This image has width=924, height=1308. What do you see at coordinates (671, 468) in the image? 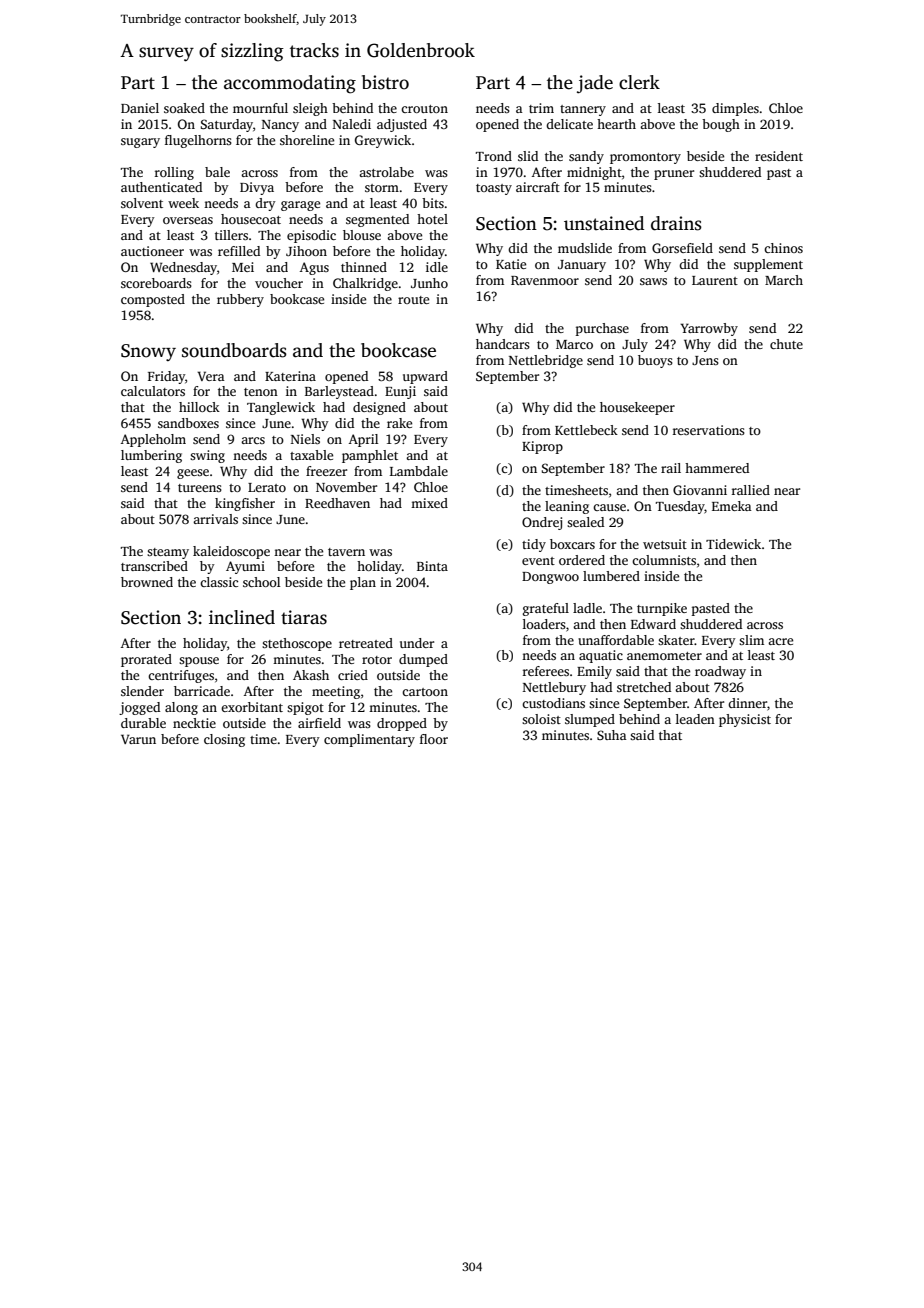
I see `rail` at bounding box center [671, 468].
